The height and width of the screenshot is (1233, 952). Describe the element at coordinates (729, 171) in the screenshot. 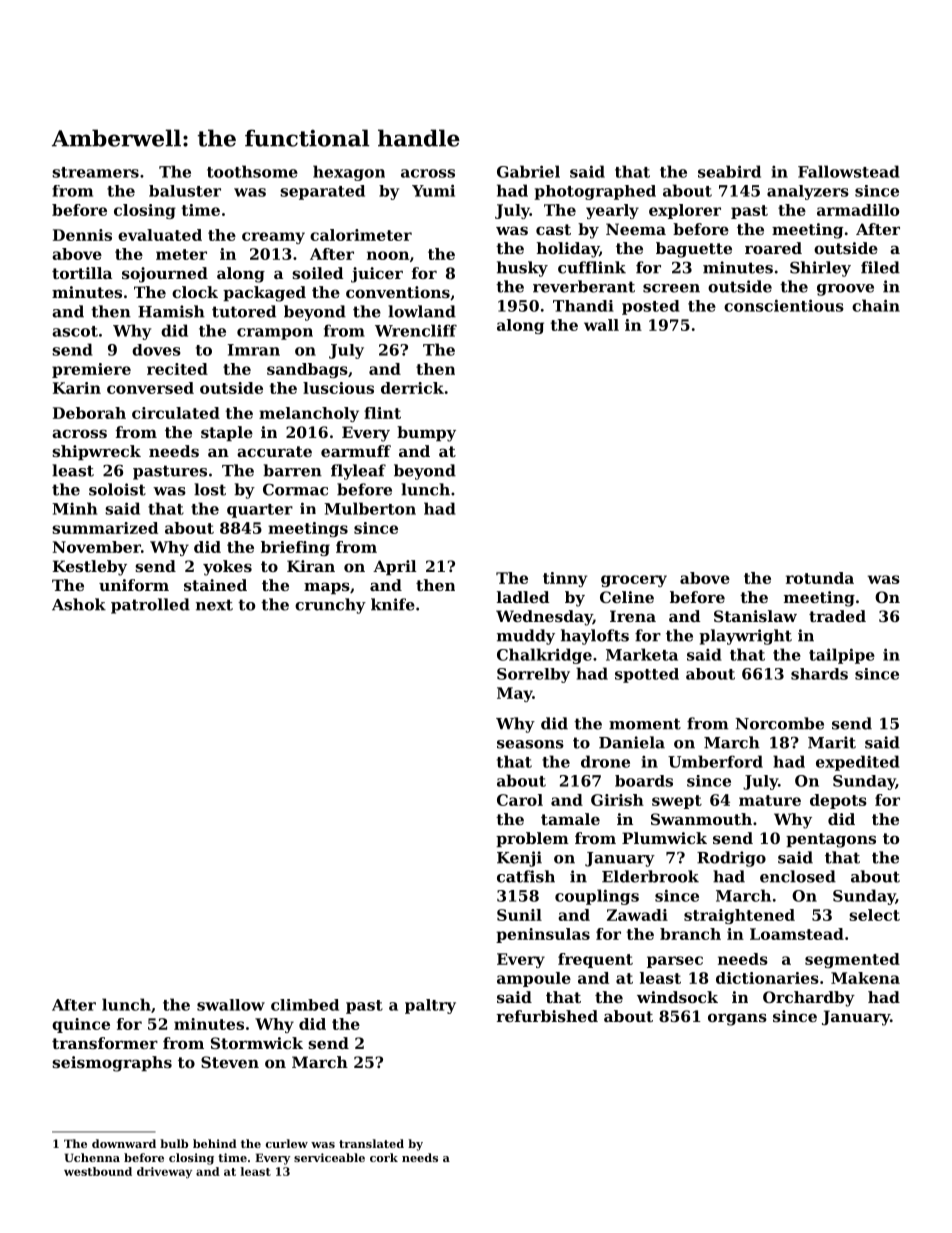

I see `seabird` at that location.
